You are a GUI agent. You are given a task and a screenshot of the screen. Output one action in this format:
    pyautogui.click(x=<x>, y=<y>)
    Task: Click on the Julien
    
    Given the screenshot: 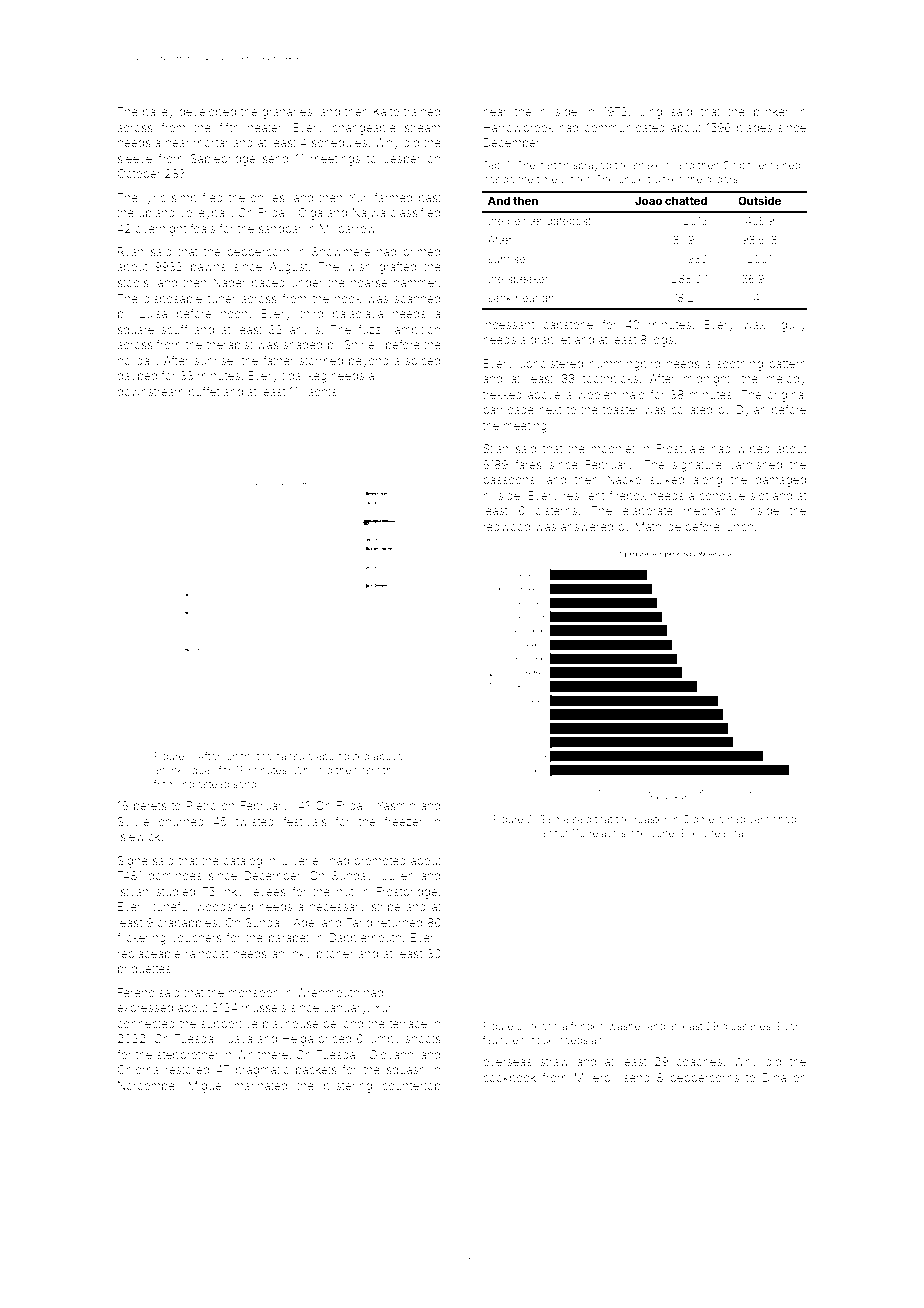 What is the action you would take?
    pyautogui.click(x=398, y=875)
